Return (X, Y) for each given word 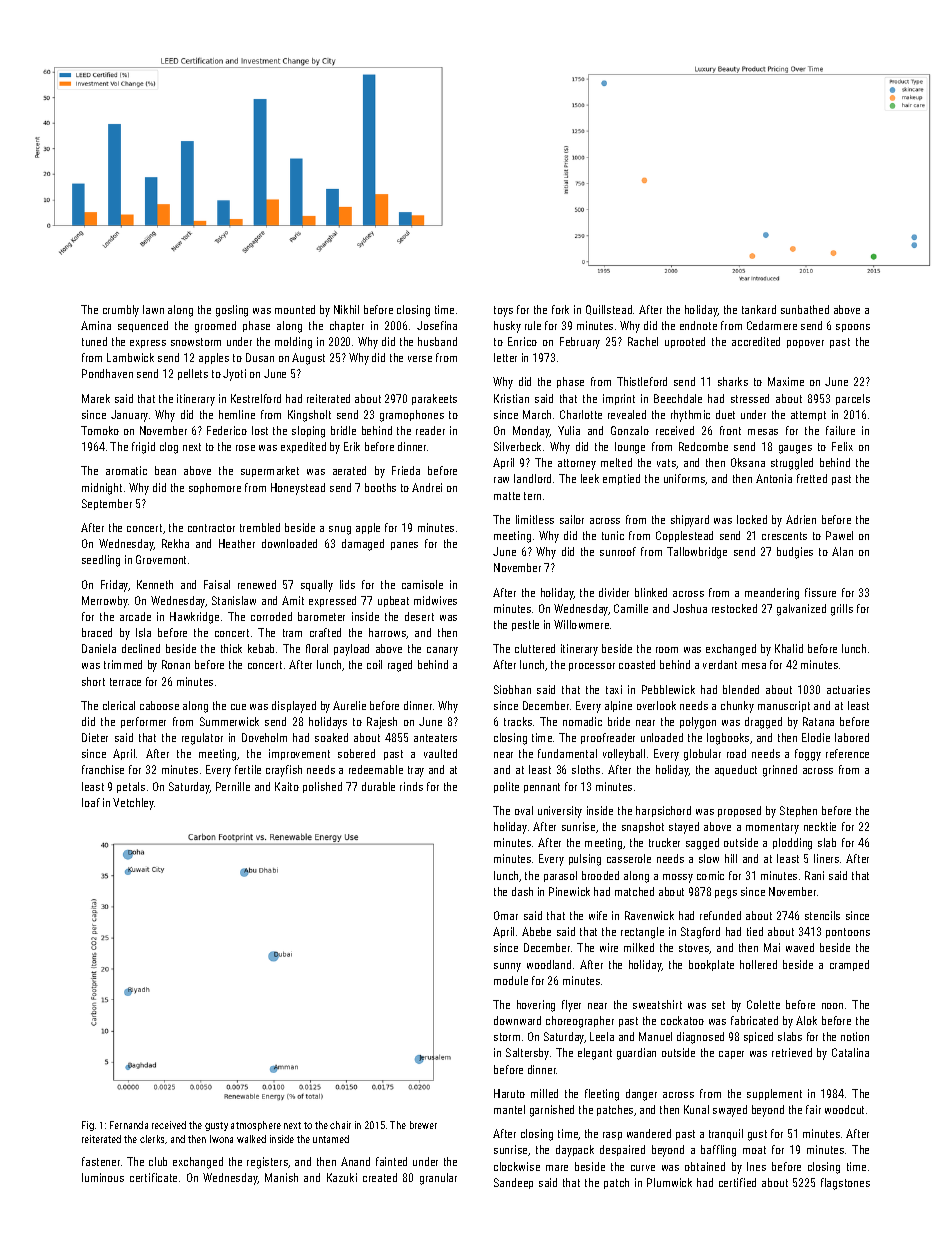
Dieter (95, 737)
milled (544, 1093)
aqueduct (736, 770)
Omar (506, 915)
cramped (849, 965)
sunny (507, 967)
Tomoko (100, 430)
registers (267, 1163)
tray (416, 771)
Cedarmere (772, 325)
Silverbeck (517, 446)
